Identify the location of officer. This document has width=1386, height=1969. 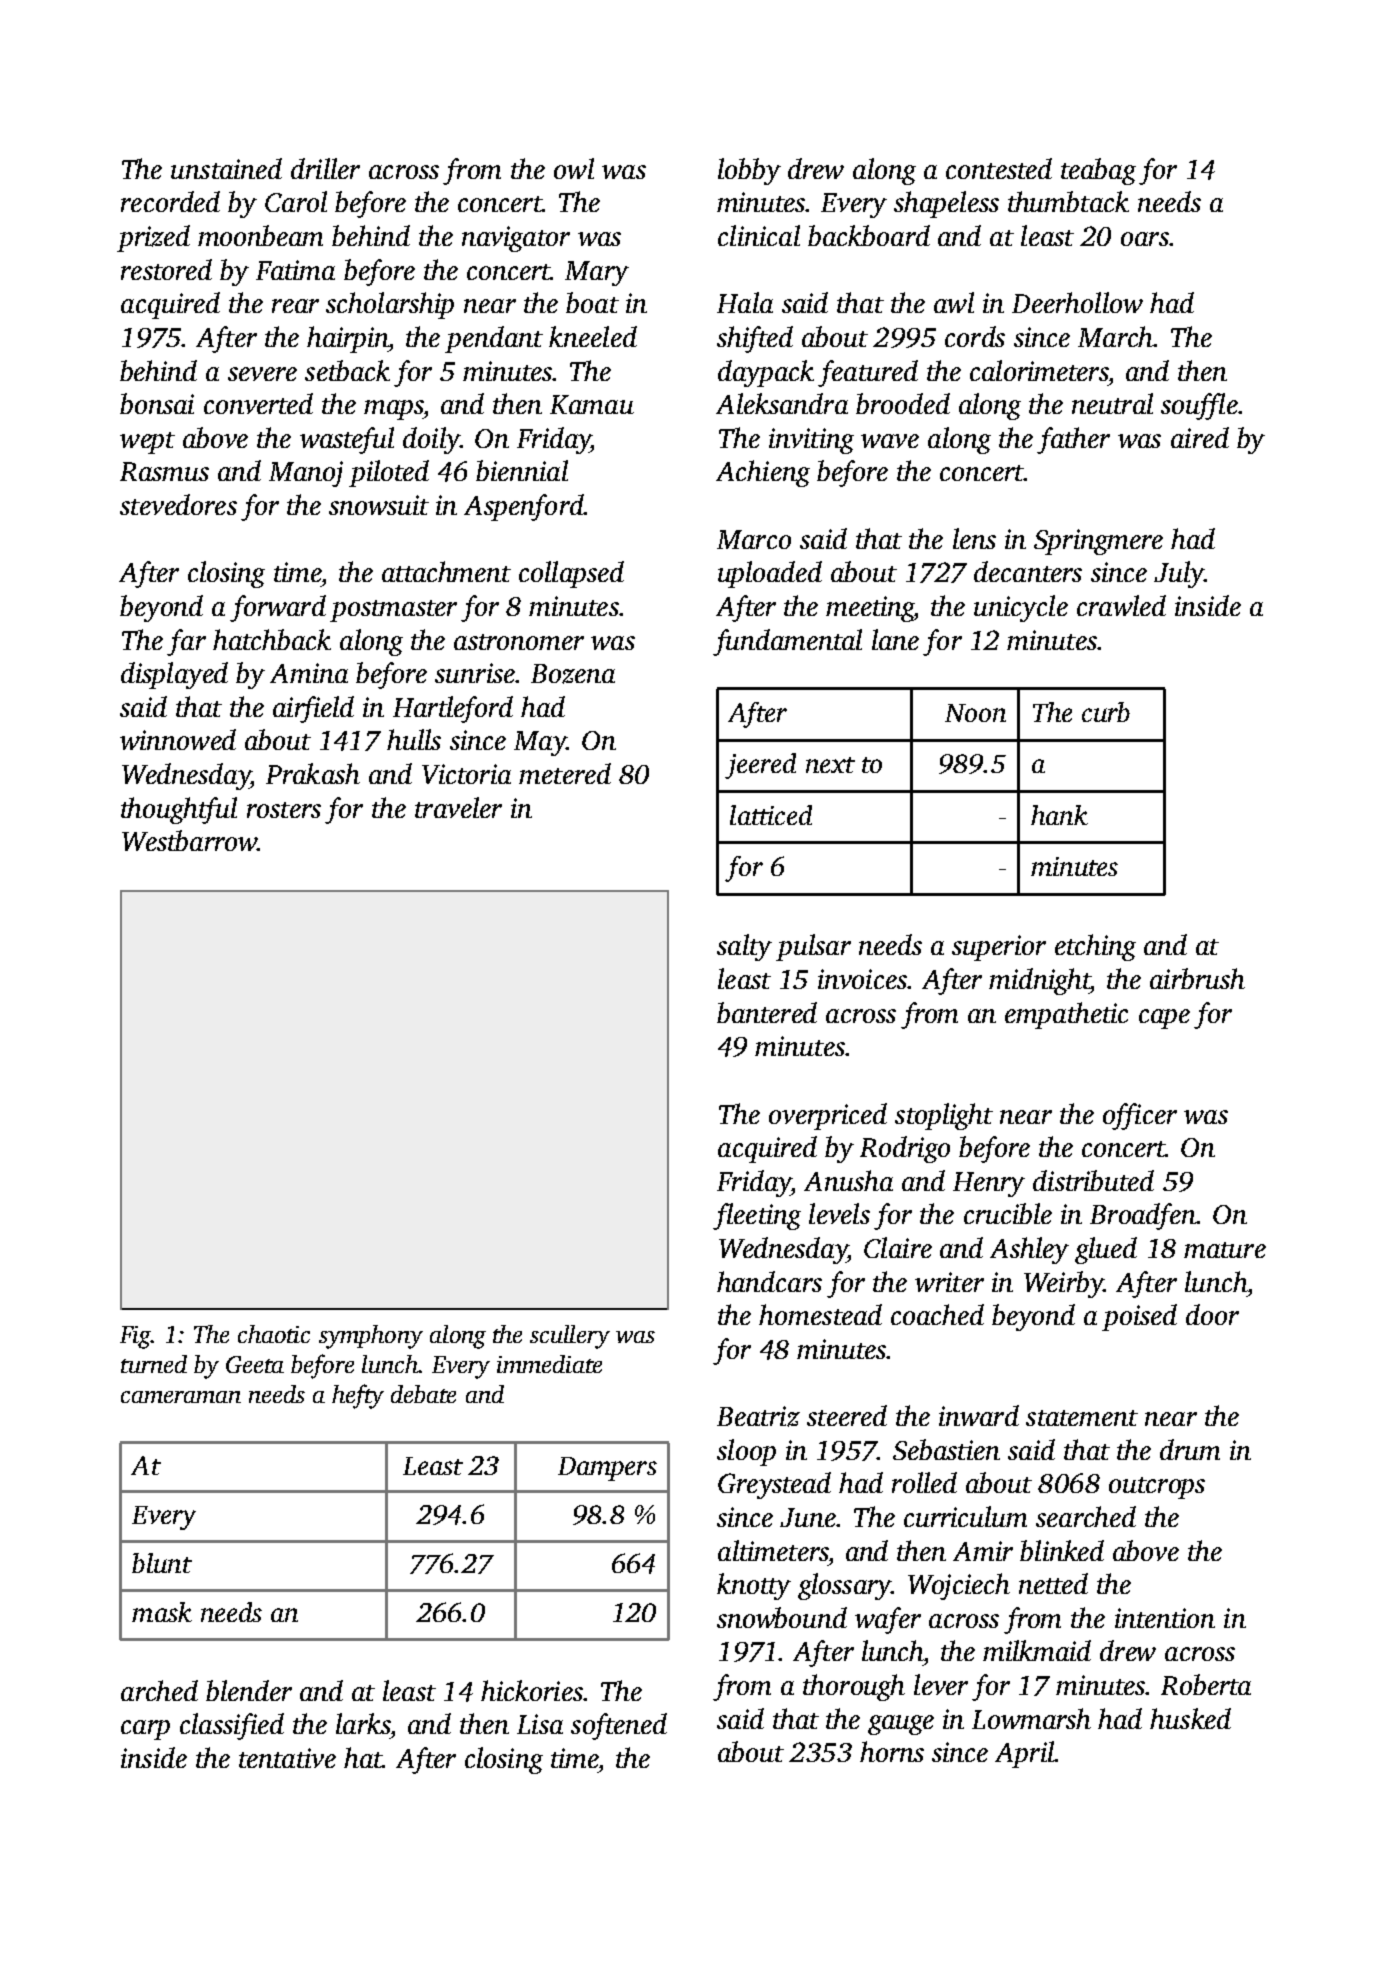
(1140, 1116).
